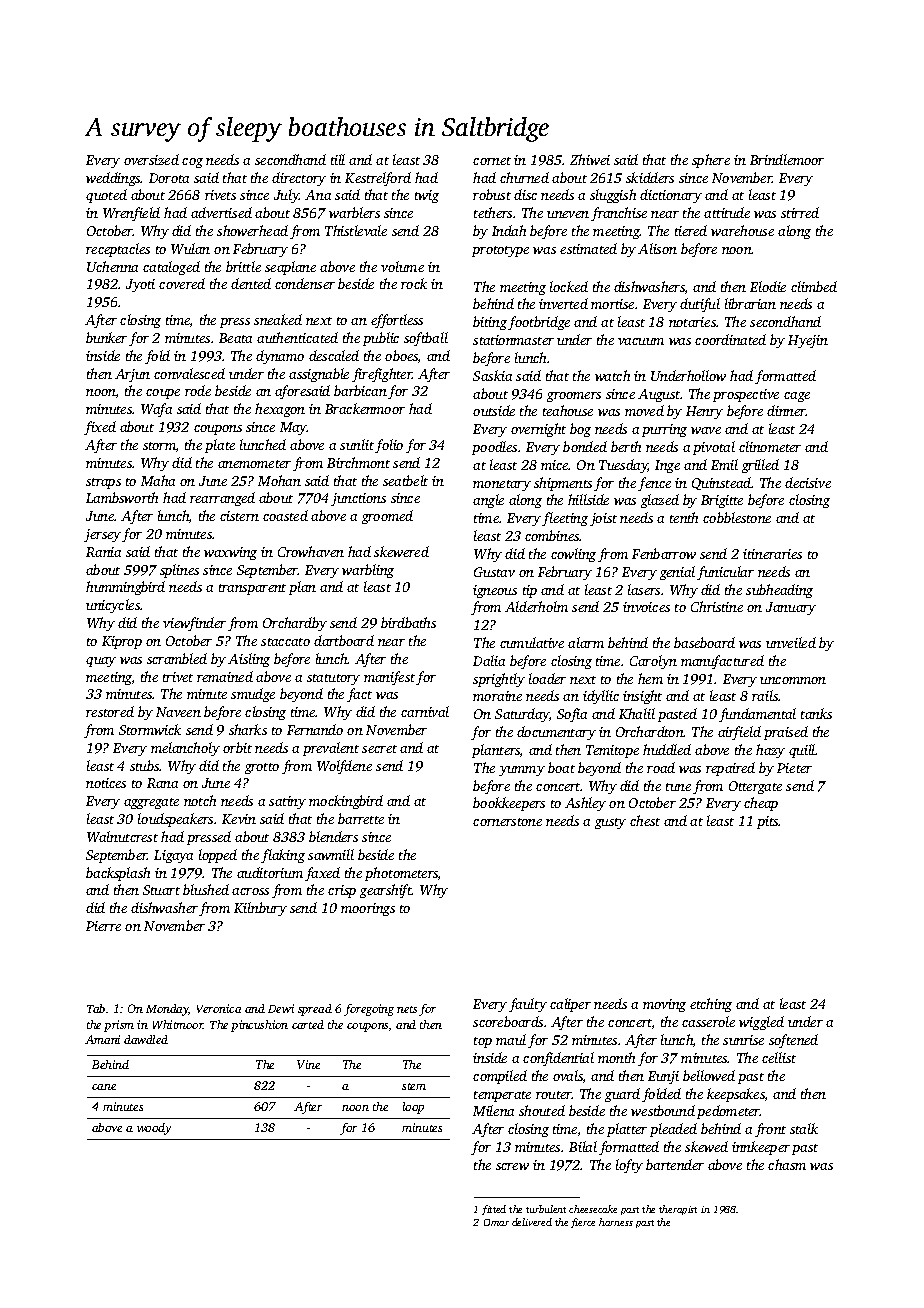 This document has width=924, height=1308. I want to click on manifest, so click(389, 678).
